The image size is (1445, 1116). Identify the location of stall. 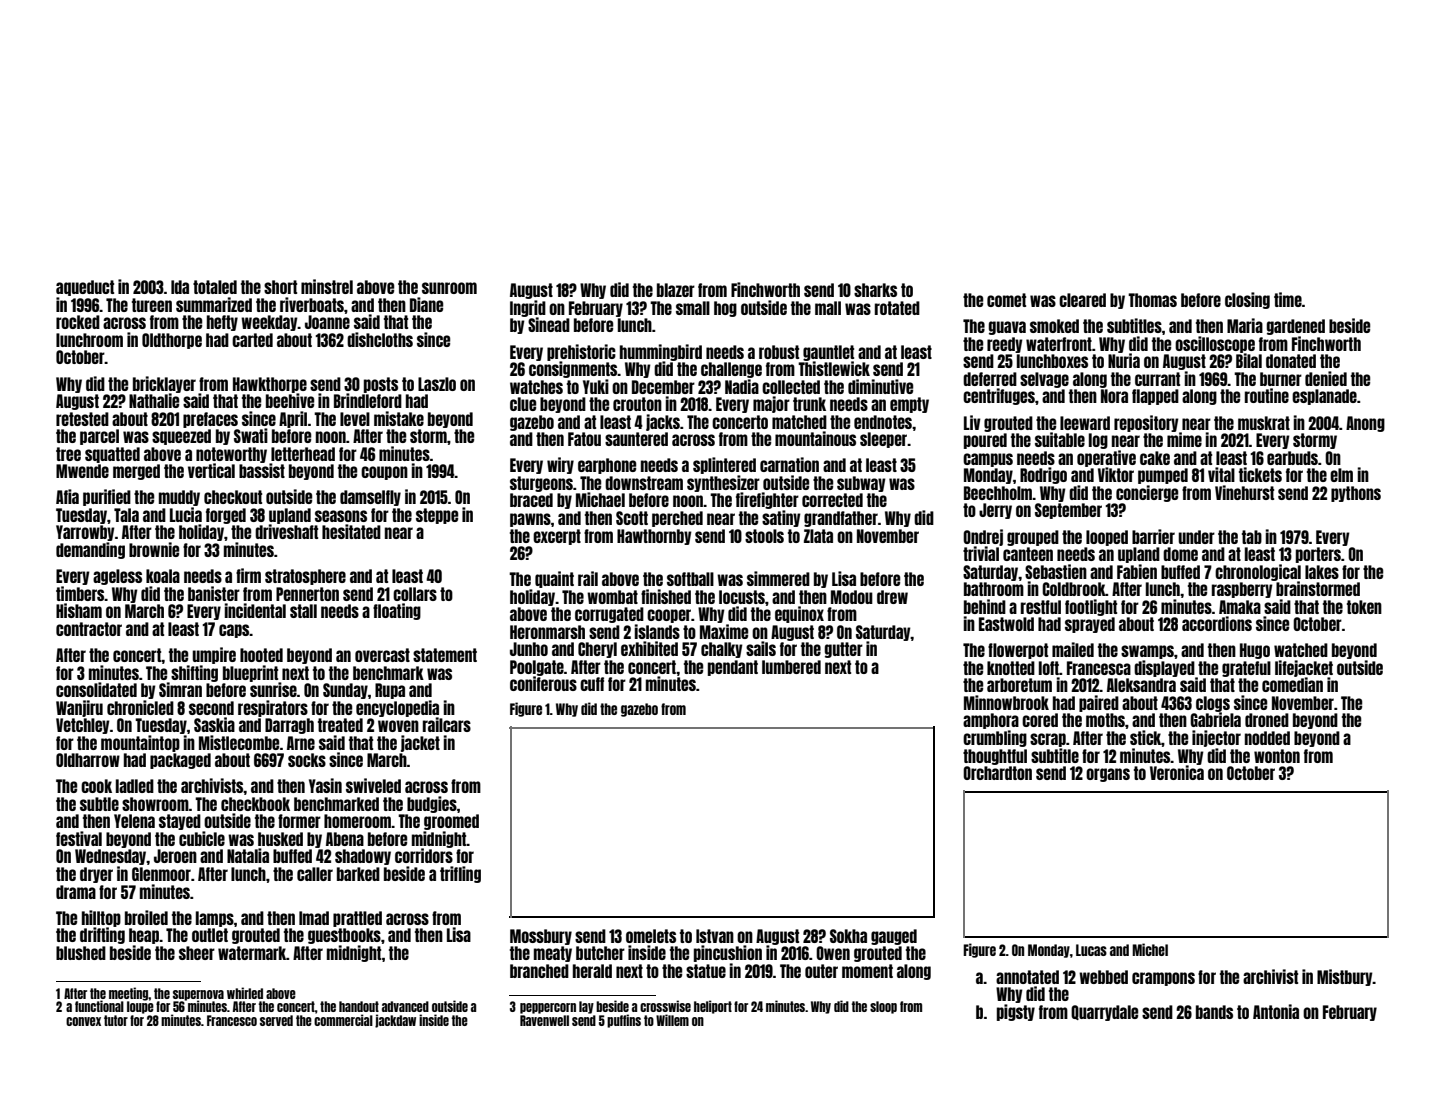
(303, 611).
